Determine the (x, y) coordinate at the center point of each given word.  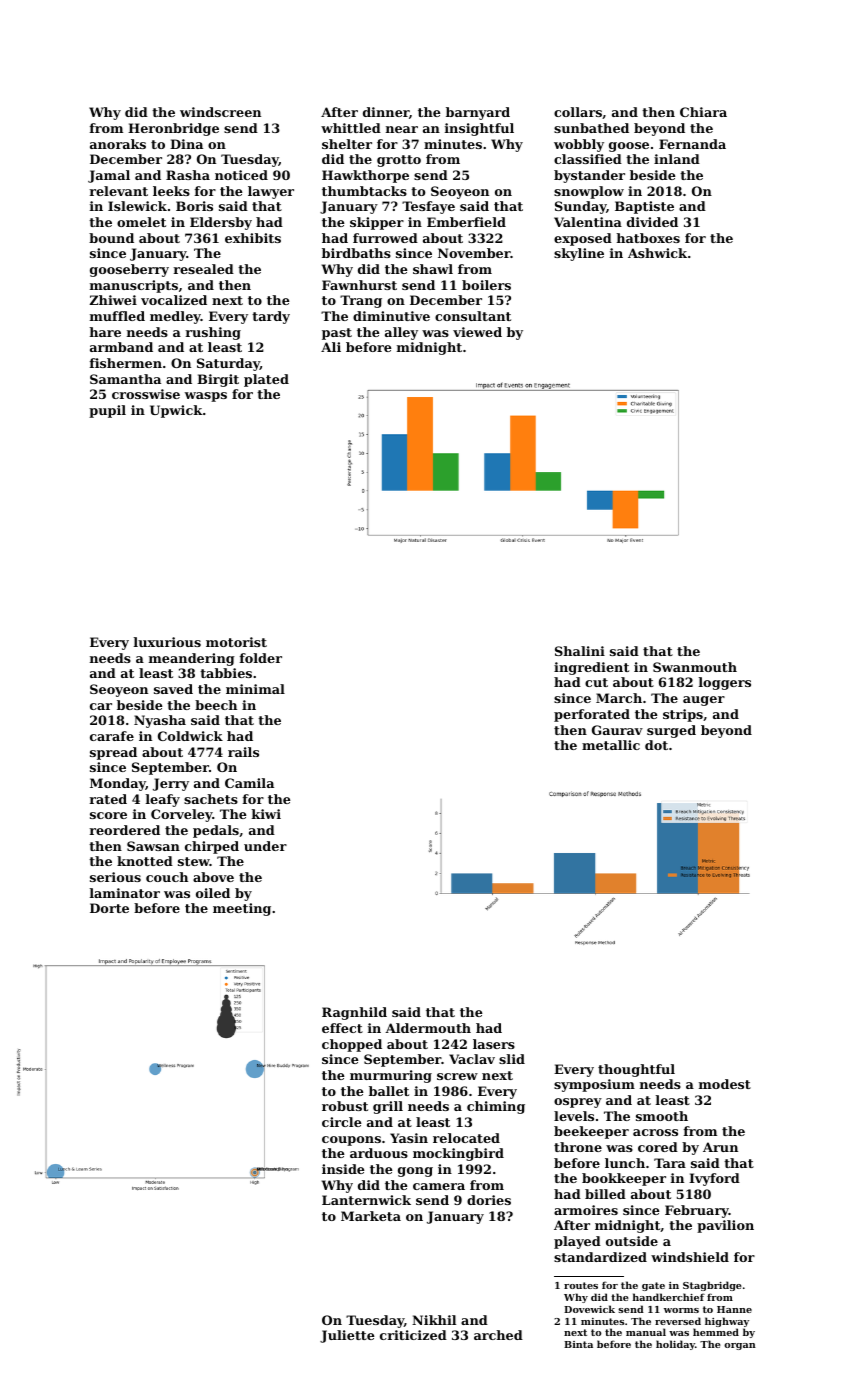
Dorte (109, 908)
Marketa (371, 1216)
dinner (386, 112)
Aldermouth (428, 1028)
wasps (206, 397)
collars (578, 112)
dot (656, 745)
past (337, 334)
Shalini (580, 651)
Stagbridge (712, 1286)
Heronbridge (173, 129)
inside (343, 1169)
